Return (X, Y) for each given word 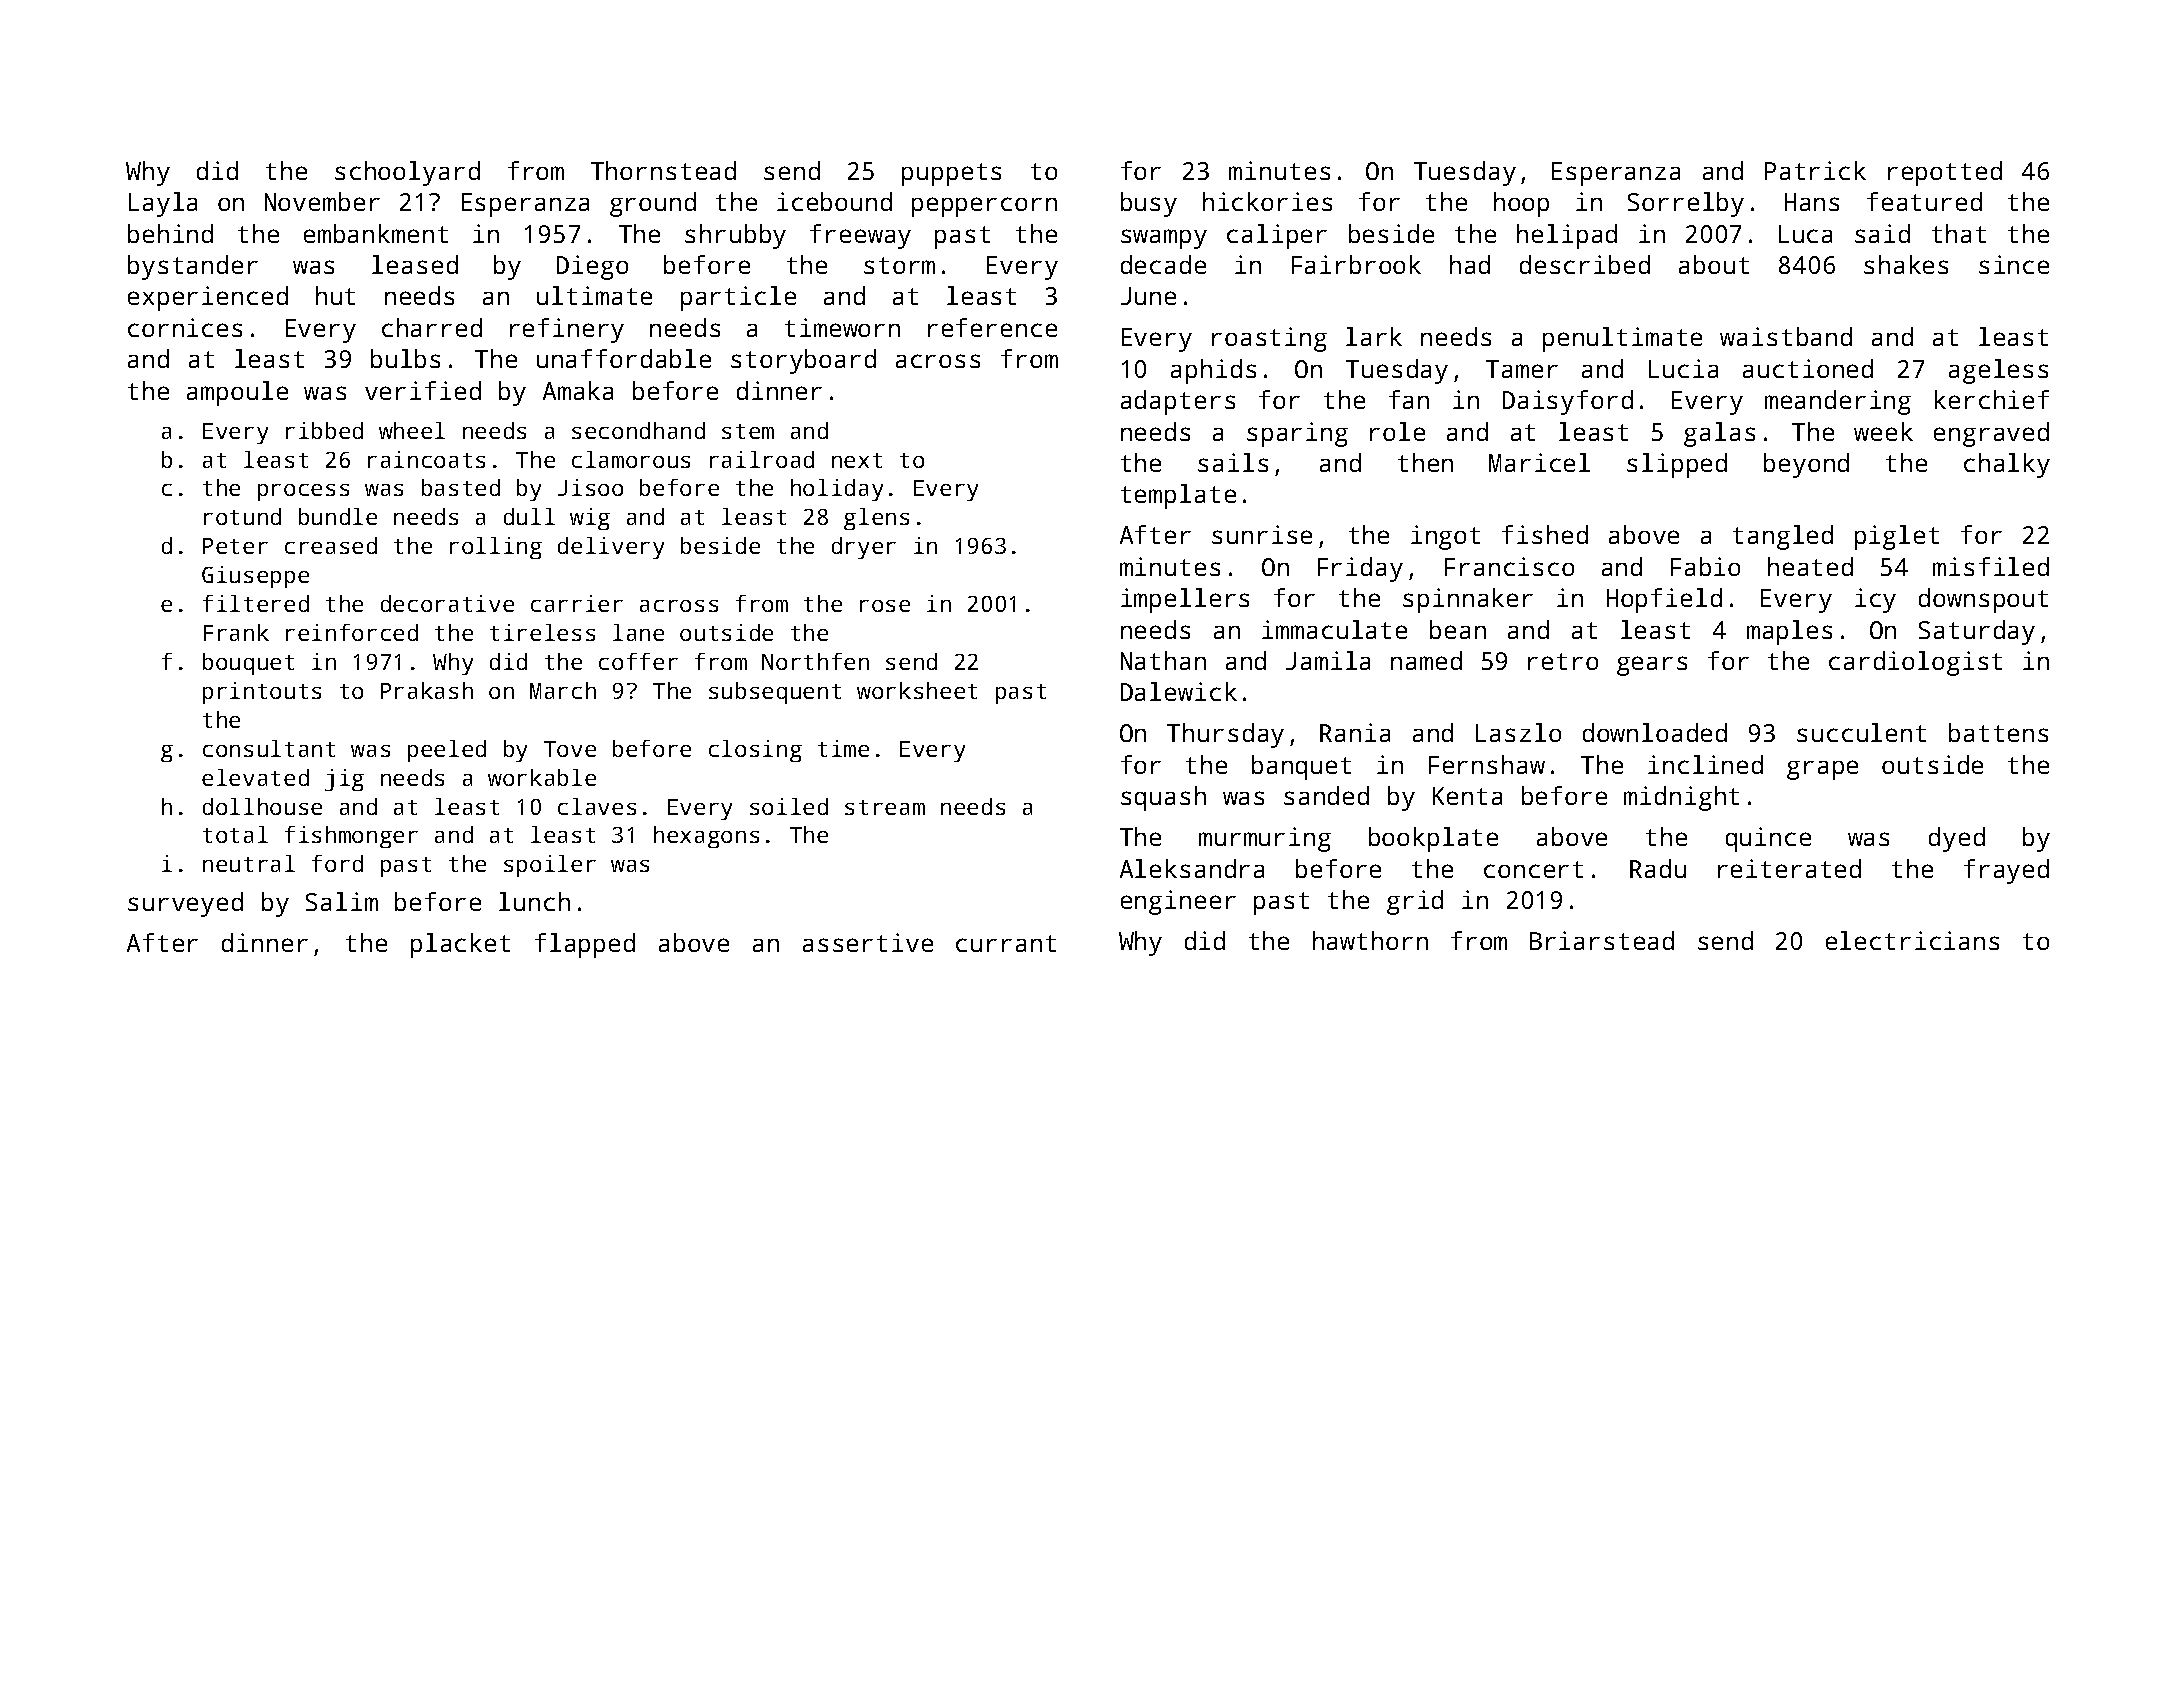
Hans (1812, 202)
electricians (1912, 940)
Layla (163, 204)
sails (1233, 462)
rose (885, 606)
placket (460, 945)
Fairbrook (1356, 264)
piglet (1897, 537)
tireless (542, 632)
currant (1006, 943)
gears (1652, 666)
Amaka (578, 390)
